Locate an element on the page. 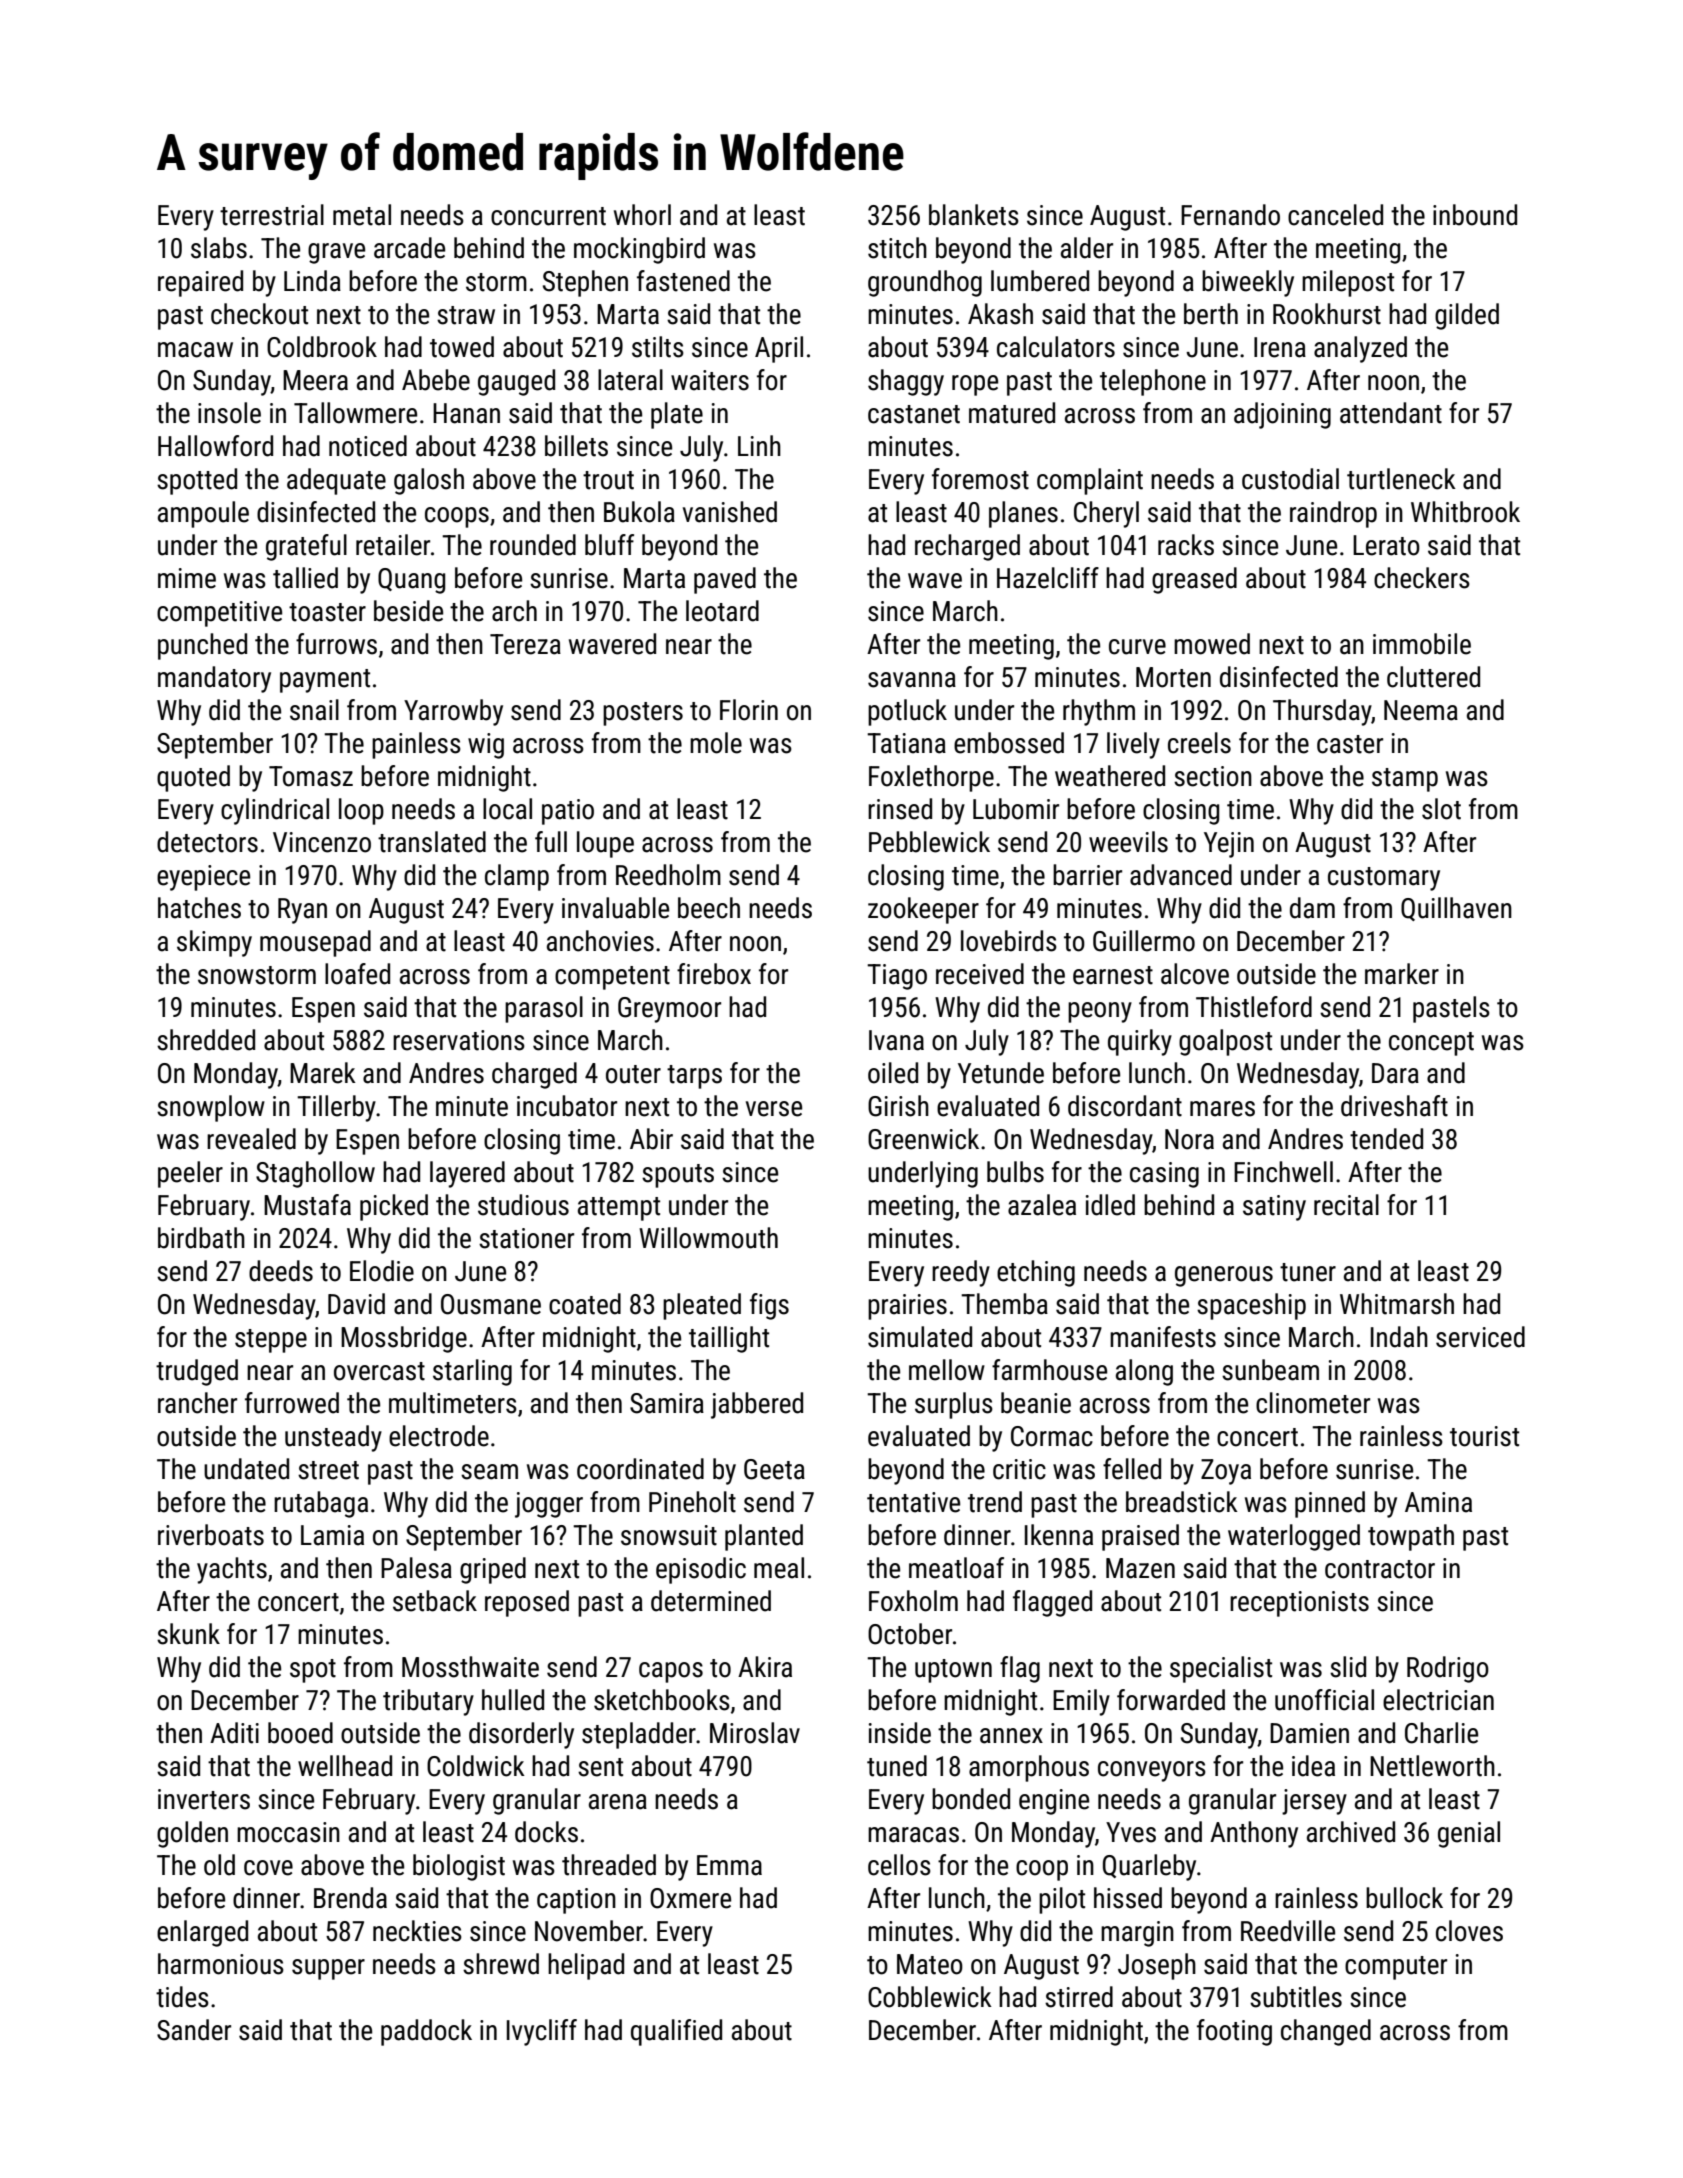 Image resolution: width=1683 pixels, height=2178 pixels. Aditi is located at coordinates (234, 1733).
